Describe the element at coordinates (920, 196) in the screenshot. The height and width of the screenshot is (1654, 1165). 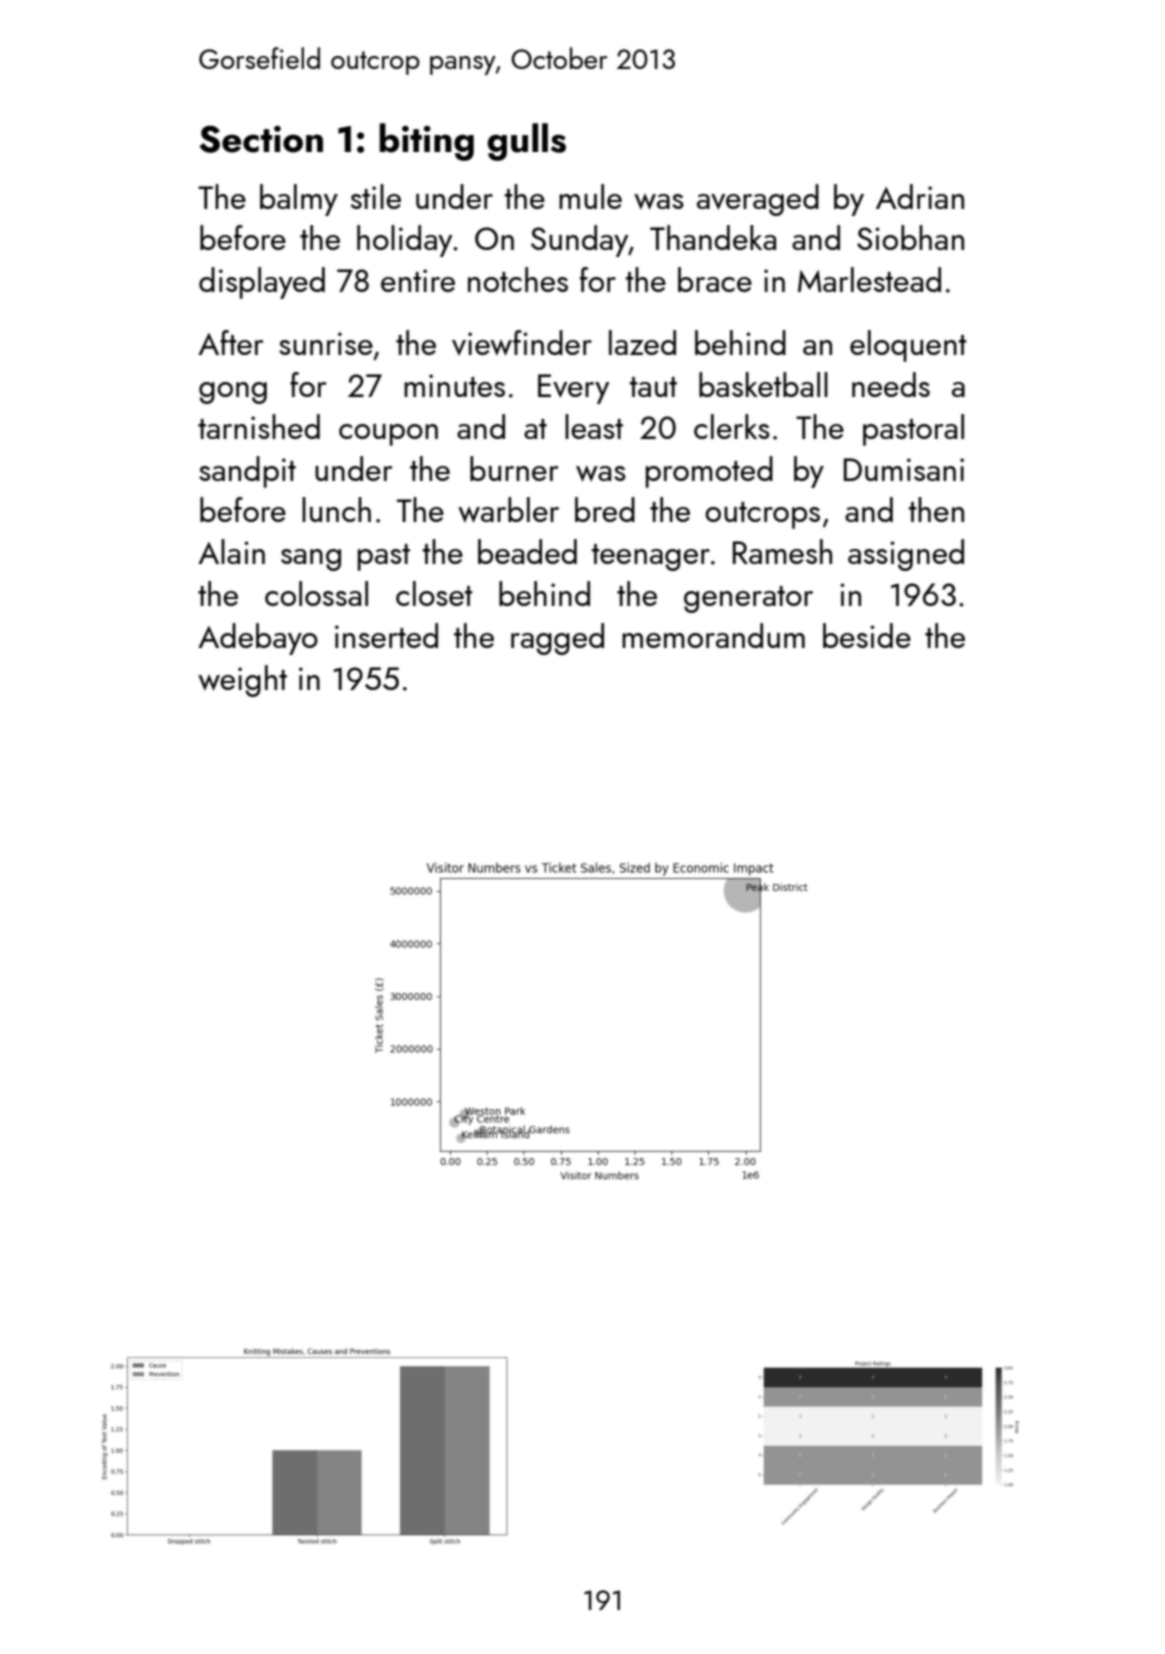
I see `Adrian` at that location.
